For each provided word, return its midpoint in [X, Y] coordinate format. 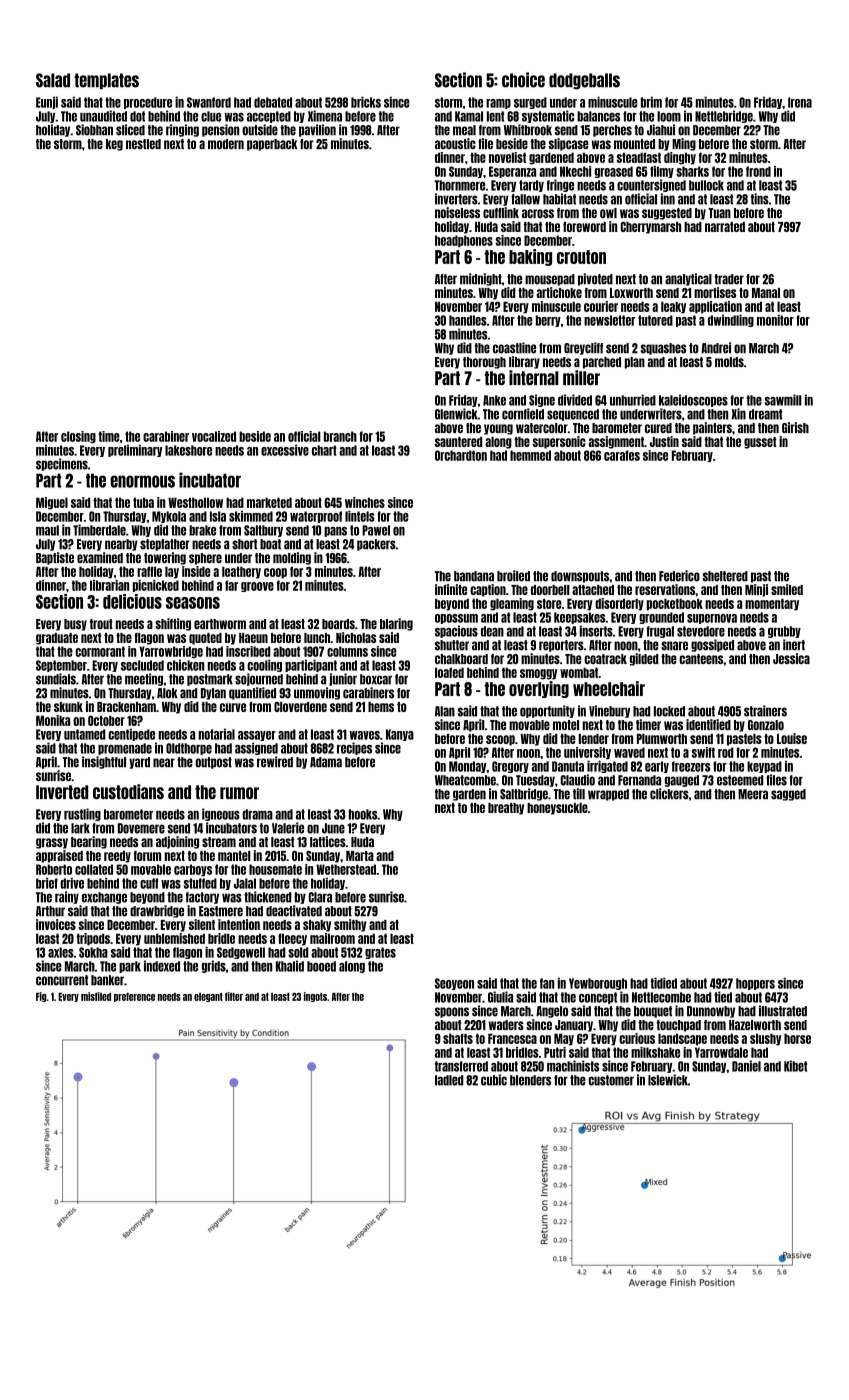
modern [226, 144]
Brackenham [126, 707]
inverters [456, 199]
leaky [673, 307]
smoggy [538, 674]
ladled [449, 1080]
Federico [679, 576]
